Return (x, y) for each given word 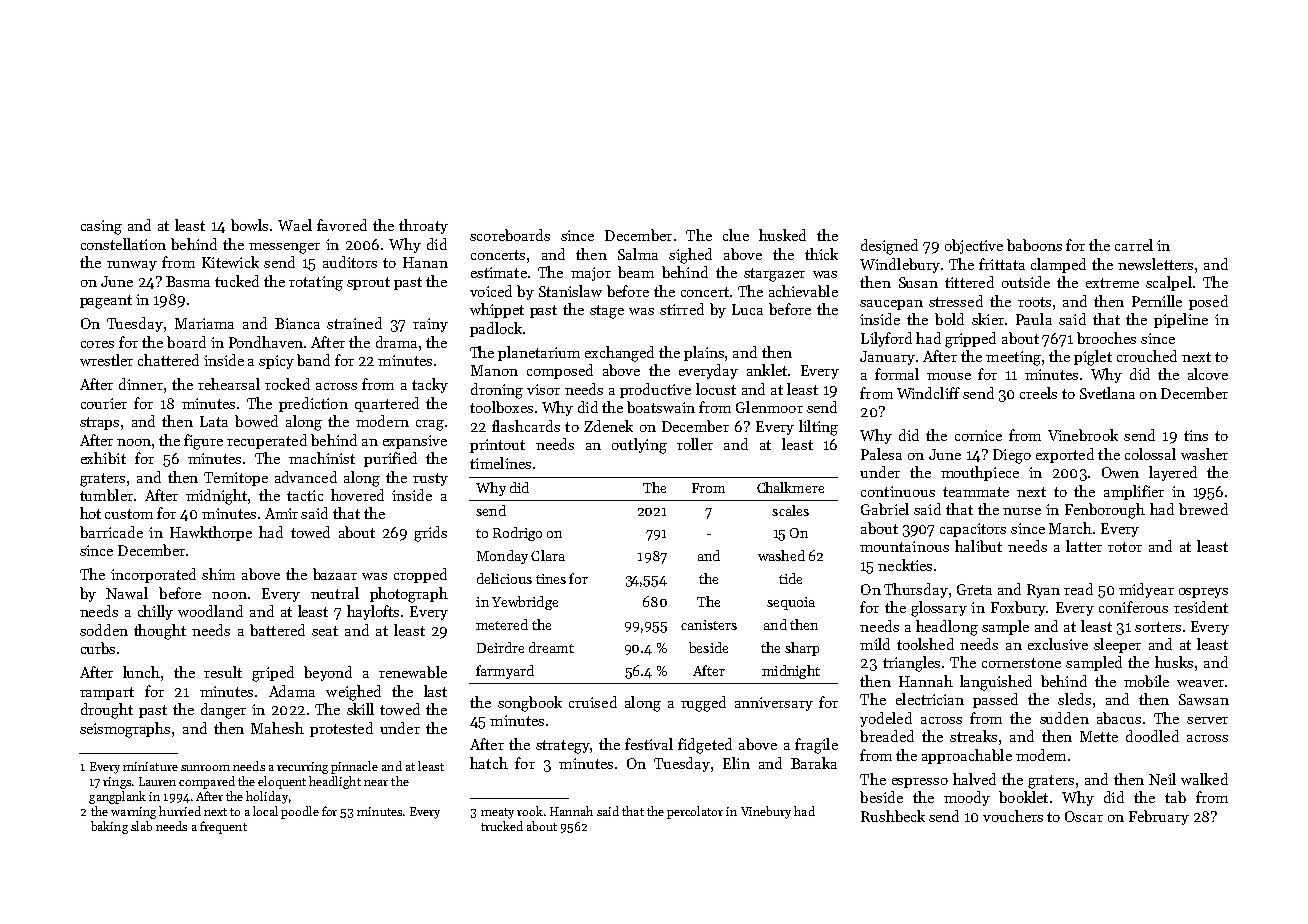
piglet (1093, 358)
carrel (1134, 245)
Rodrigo (517, 534)
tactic (305, 495)
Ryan (1043, 591)
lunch (141, 672)
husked (782, 235)
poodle (300, 812)
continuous (898, 491)
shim (218, 574)
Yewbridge (525, 603)
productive (655, 390)
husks (1174, 662)
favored (342, 225)
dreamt (551, 647)
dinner (141, 384)
